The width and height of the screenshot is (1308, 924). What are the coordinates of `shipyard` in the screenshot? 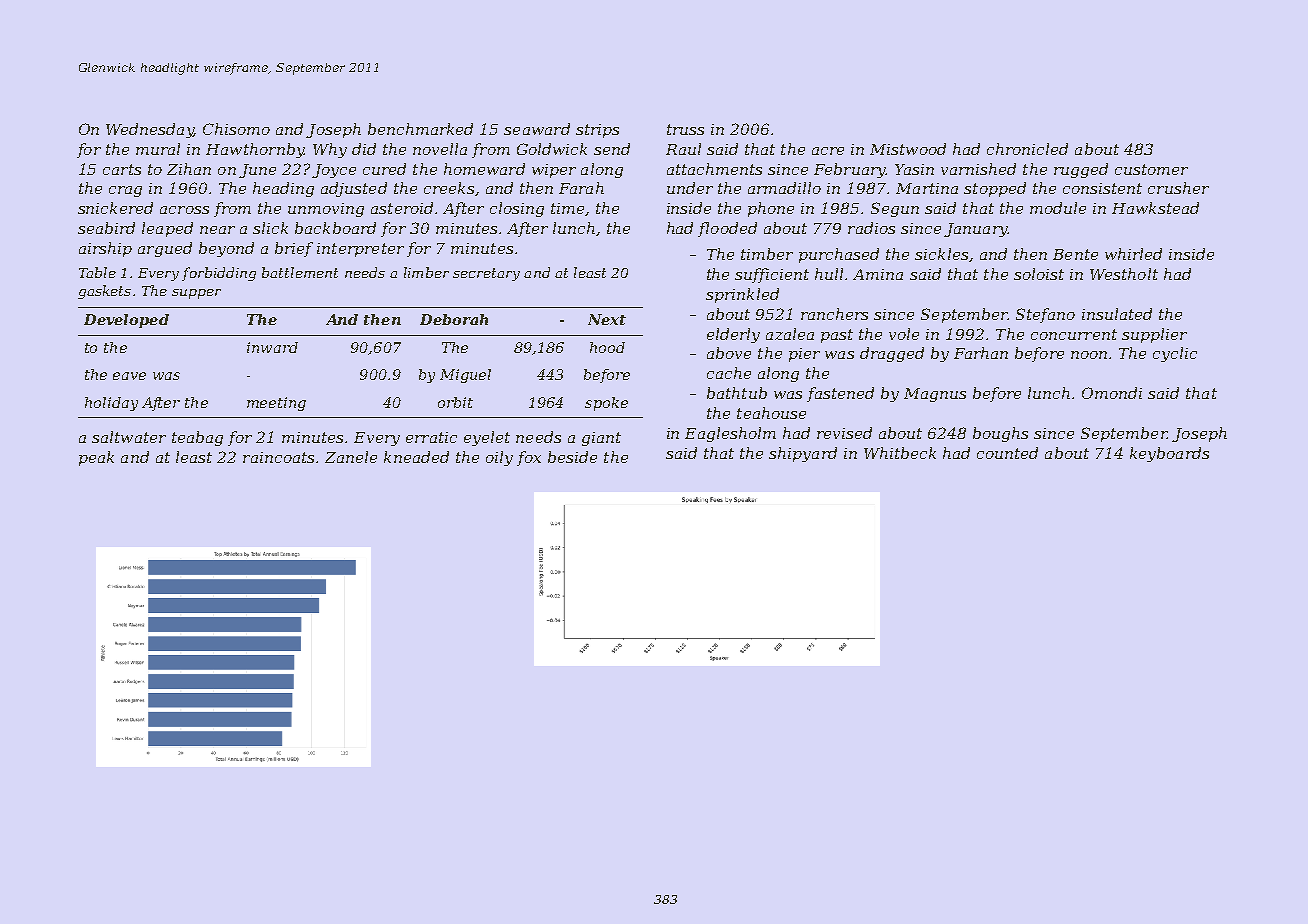 It's located at (803, 454).
